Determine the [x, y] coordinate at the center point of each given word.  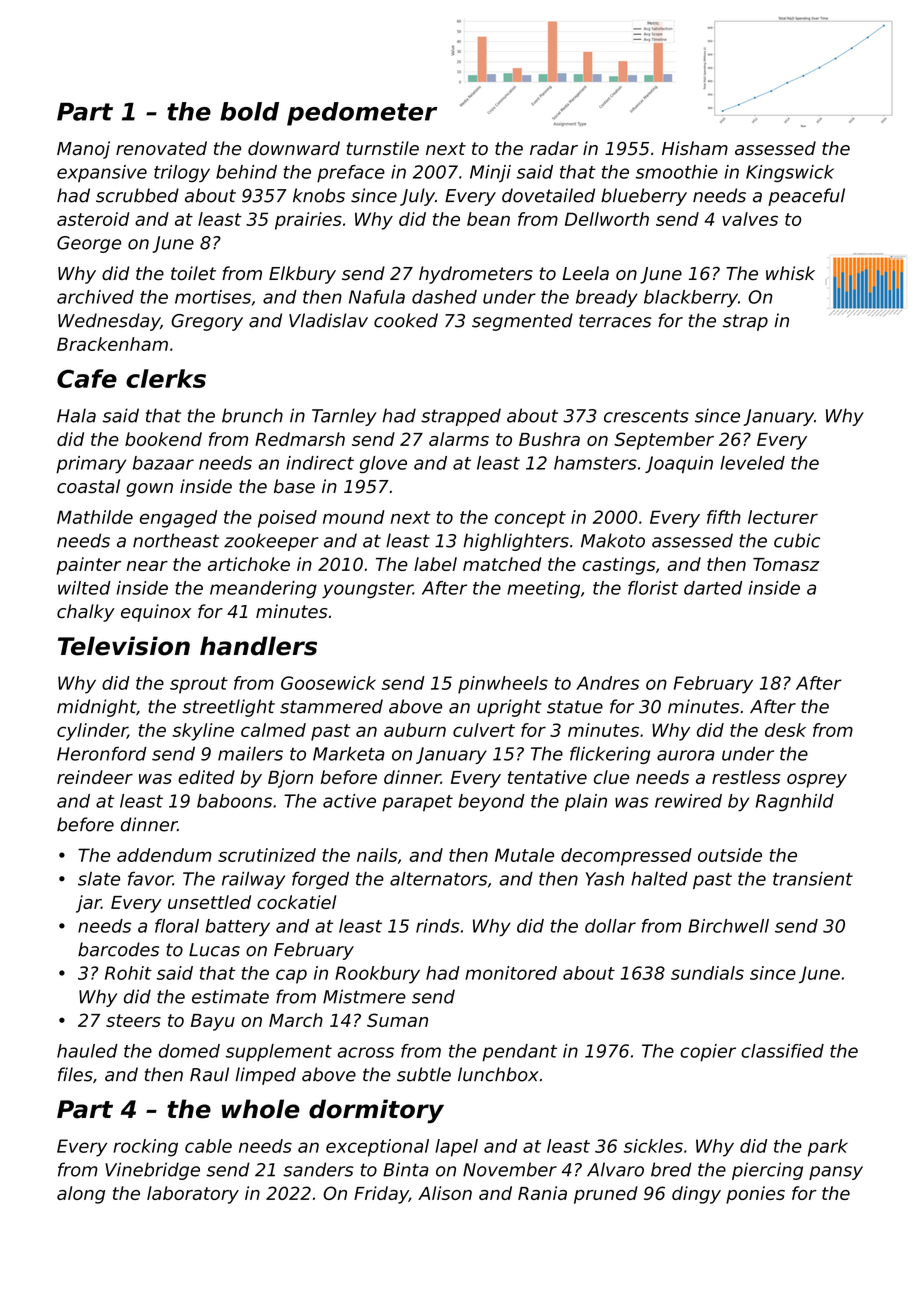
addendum [164, 855]
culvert [484, 730]
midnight [96, 708]
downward [294, 148]
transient [813, 879]
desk [785, 730]
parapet [417, 803]
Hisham [695, 148]
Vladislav [328, 320]
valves [750, 219]
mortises [213, 297]
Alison [445, 1193]
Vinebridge [152, 1171]
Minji [490, 173]
